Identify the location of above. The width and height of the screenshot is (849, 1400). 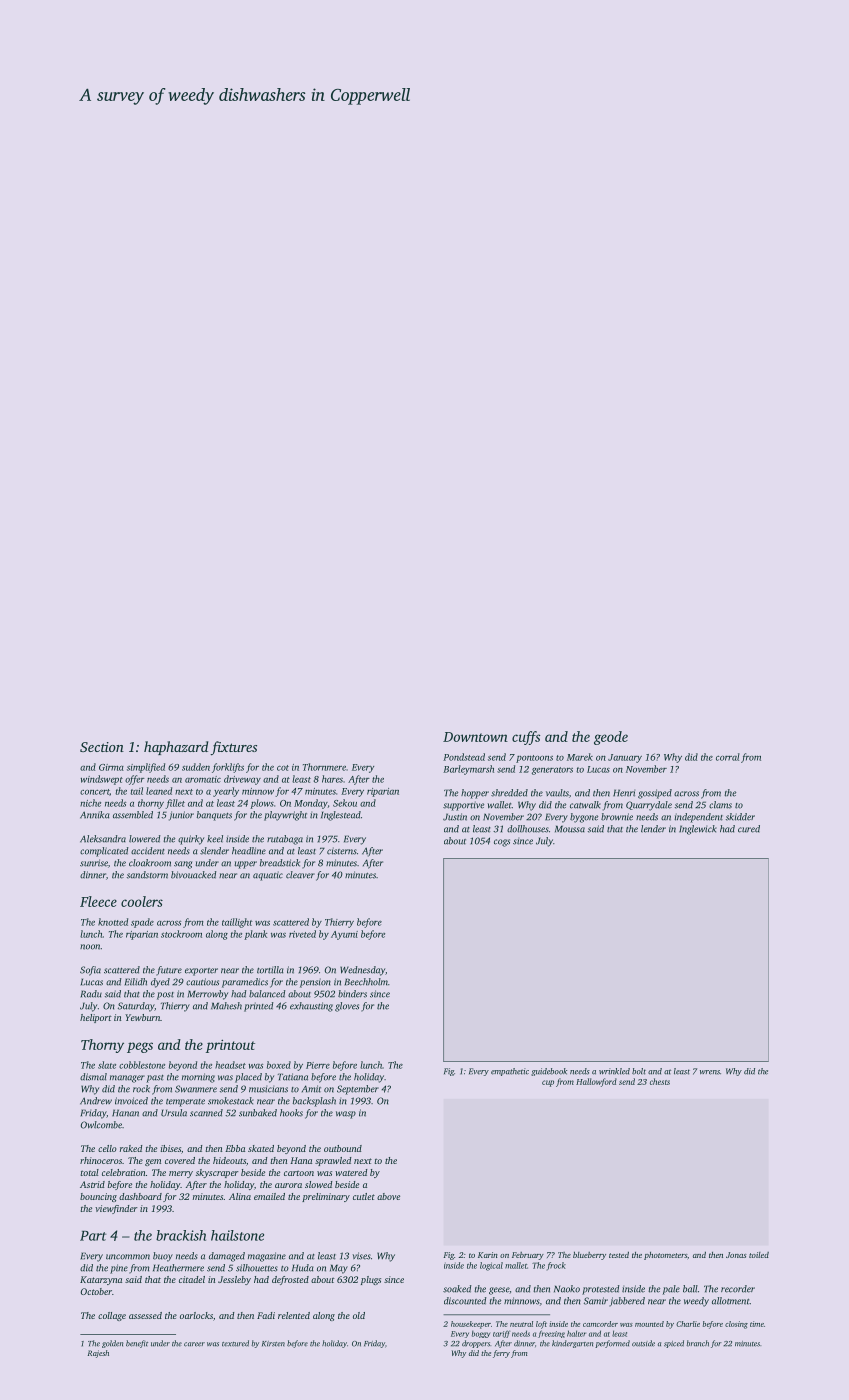
(388, 1196).
